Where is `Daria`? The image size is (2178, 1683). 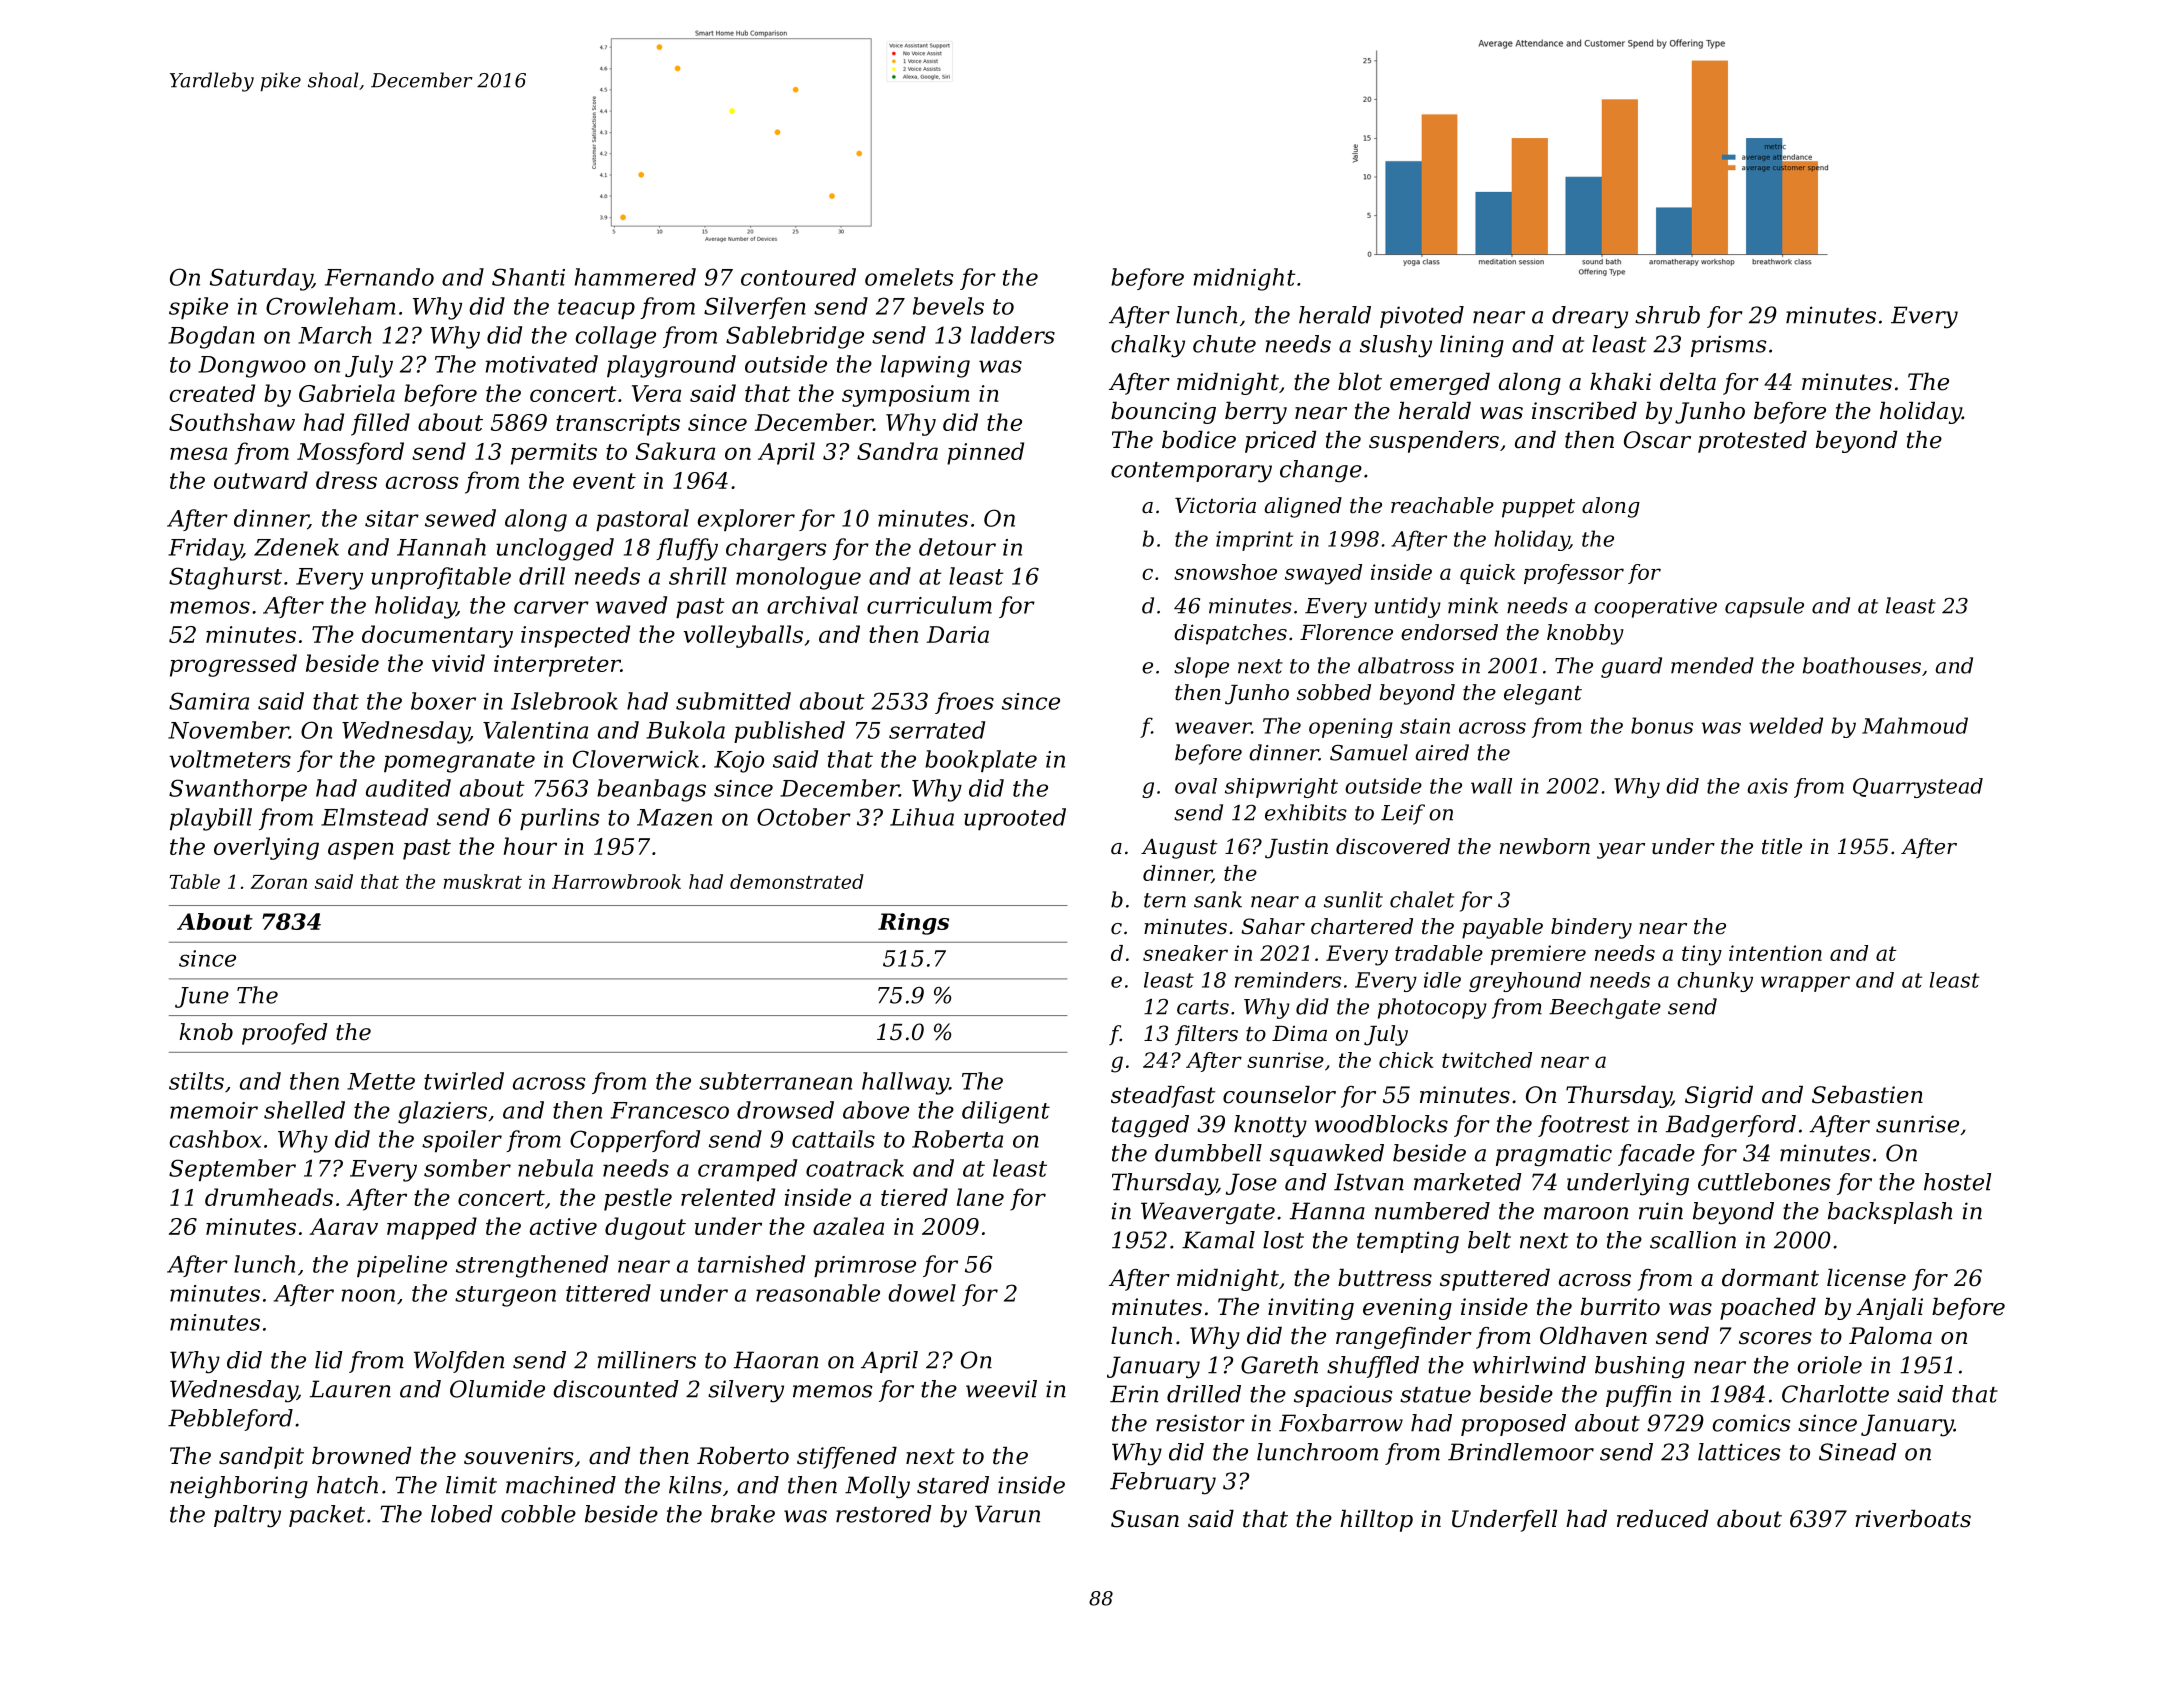 Daria is located at coordinates (958, 634).
